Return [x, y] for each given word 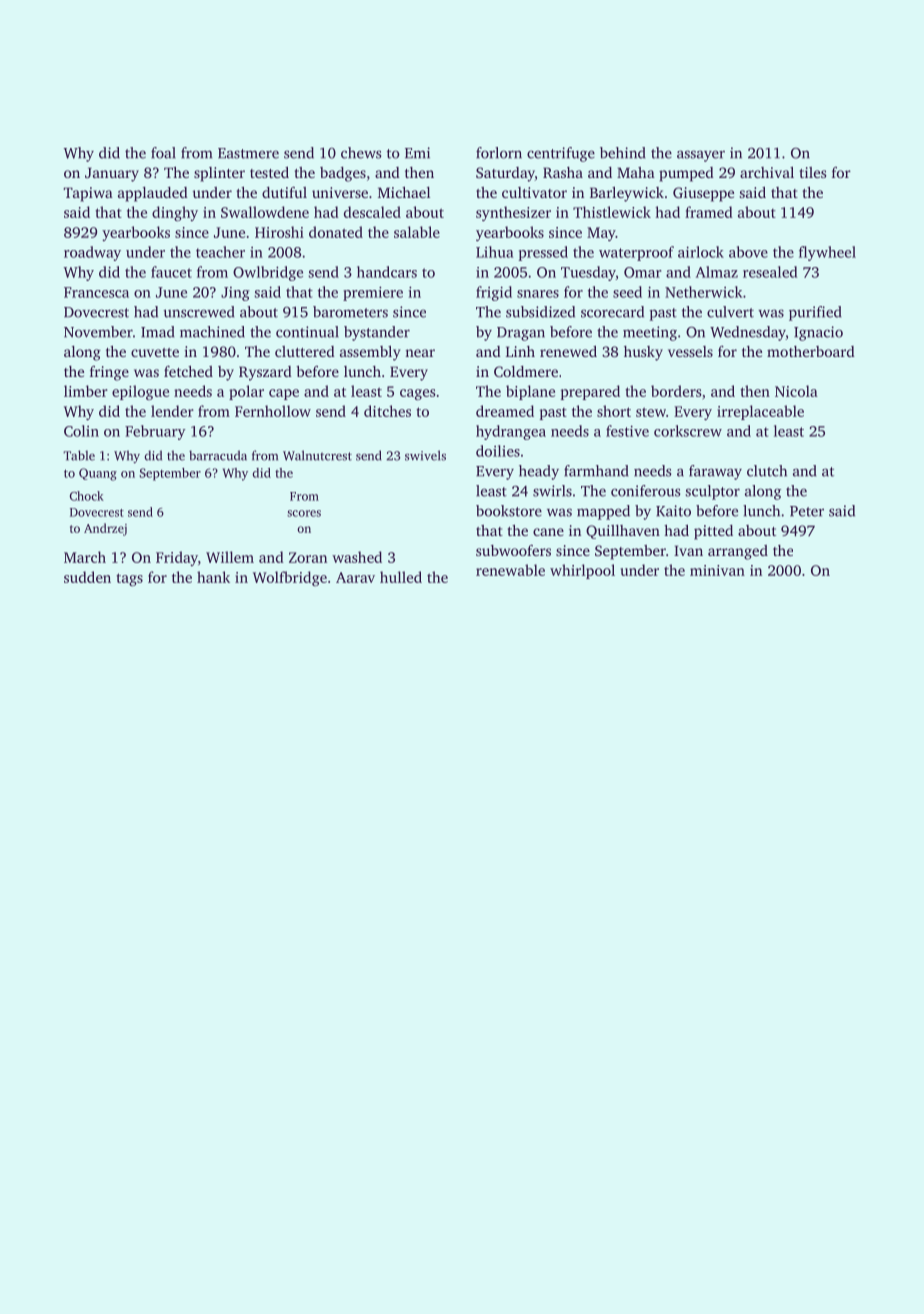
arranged [738, 552]
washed [357, 557]
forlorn [499, 153]
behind [623, 153]
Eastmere [248, 153]
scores [304, 513]
